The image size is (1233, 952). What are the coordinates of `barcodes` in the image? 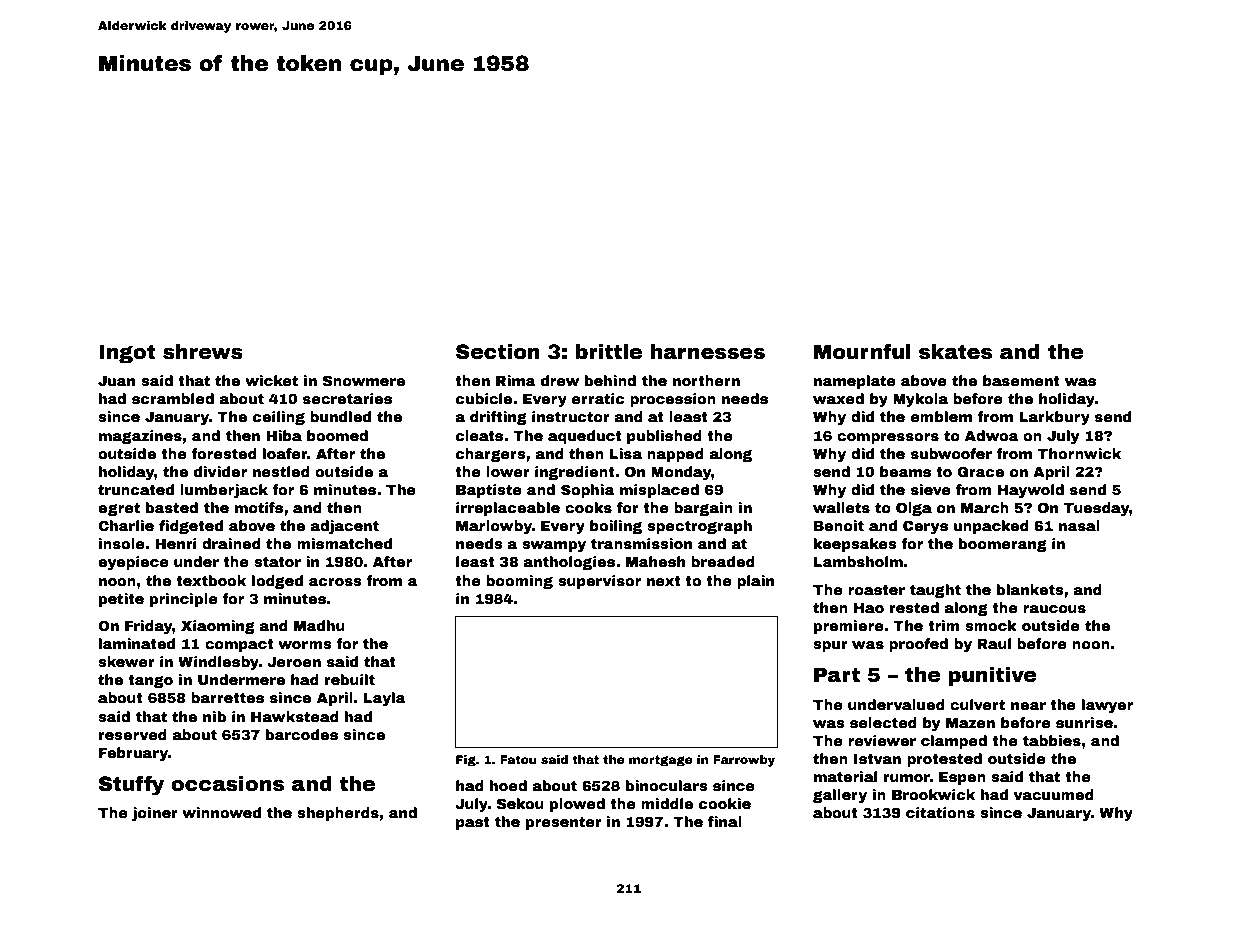 It's located at (302, 734).
